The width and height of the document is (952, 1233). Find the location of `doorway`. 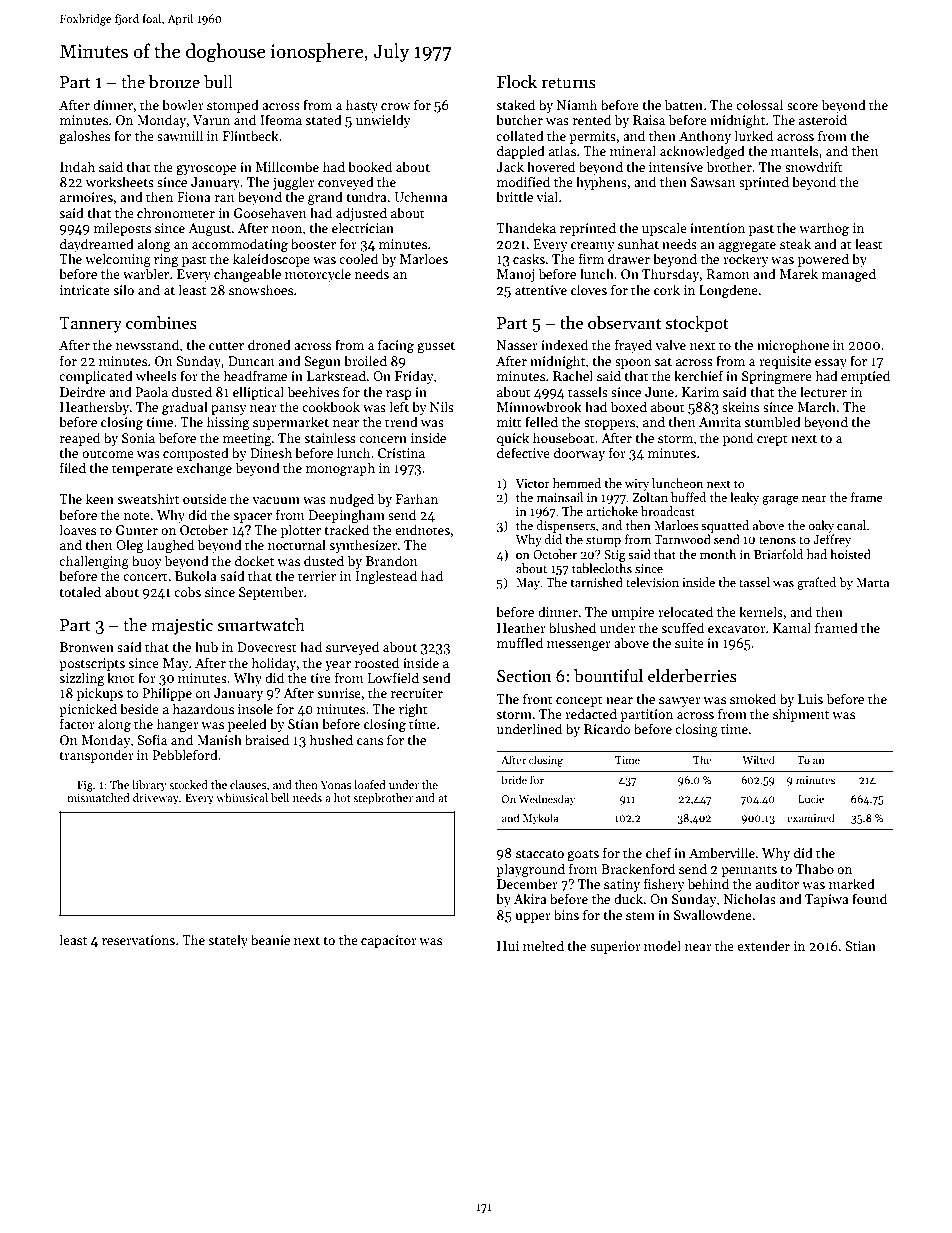

doorway is located at coordinates (579, 454).
